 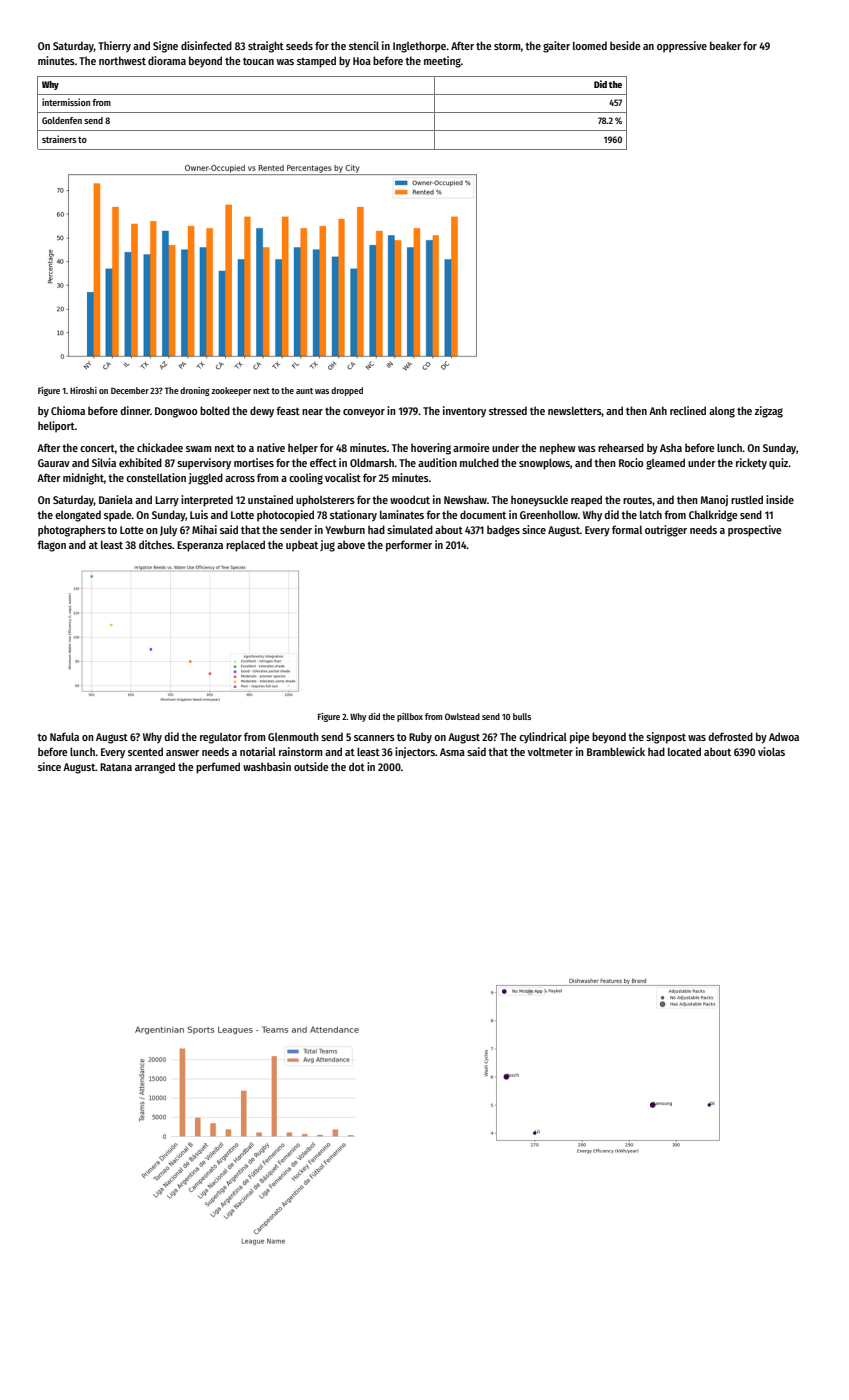 I want to click on signpost, so click(x=666, y=738).
